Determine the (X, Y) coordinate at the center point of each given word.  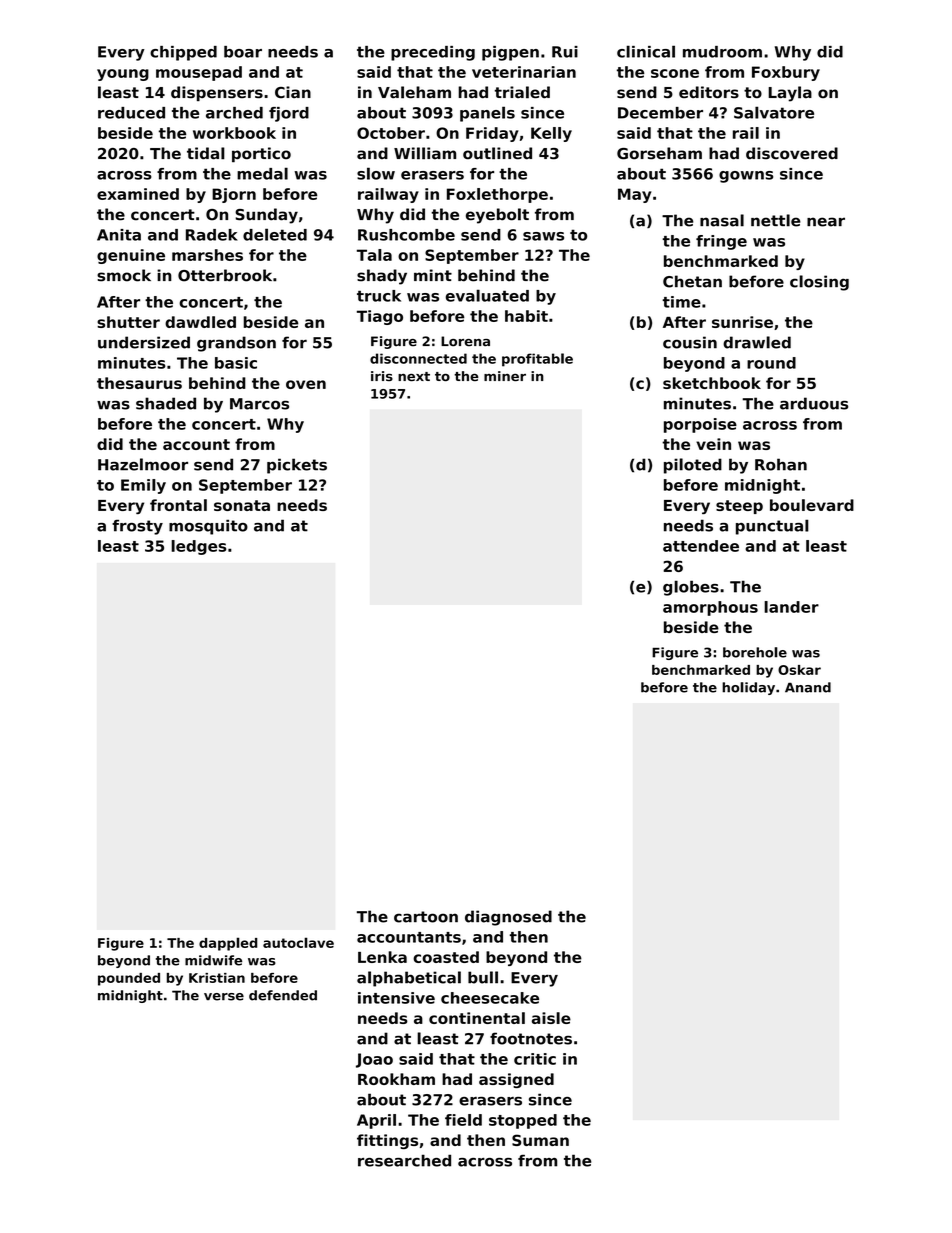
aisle (551, 1018)
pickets (297, 466)
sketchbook (712, 383)
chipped (183, 53)
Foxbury (786, 73)
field (463, 1120)
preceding (433, 53)
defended (283, 995)
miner (505, 376)
